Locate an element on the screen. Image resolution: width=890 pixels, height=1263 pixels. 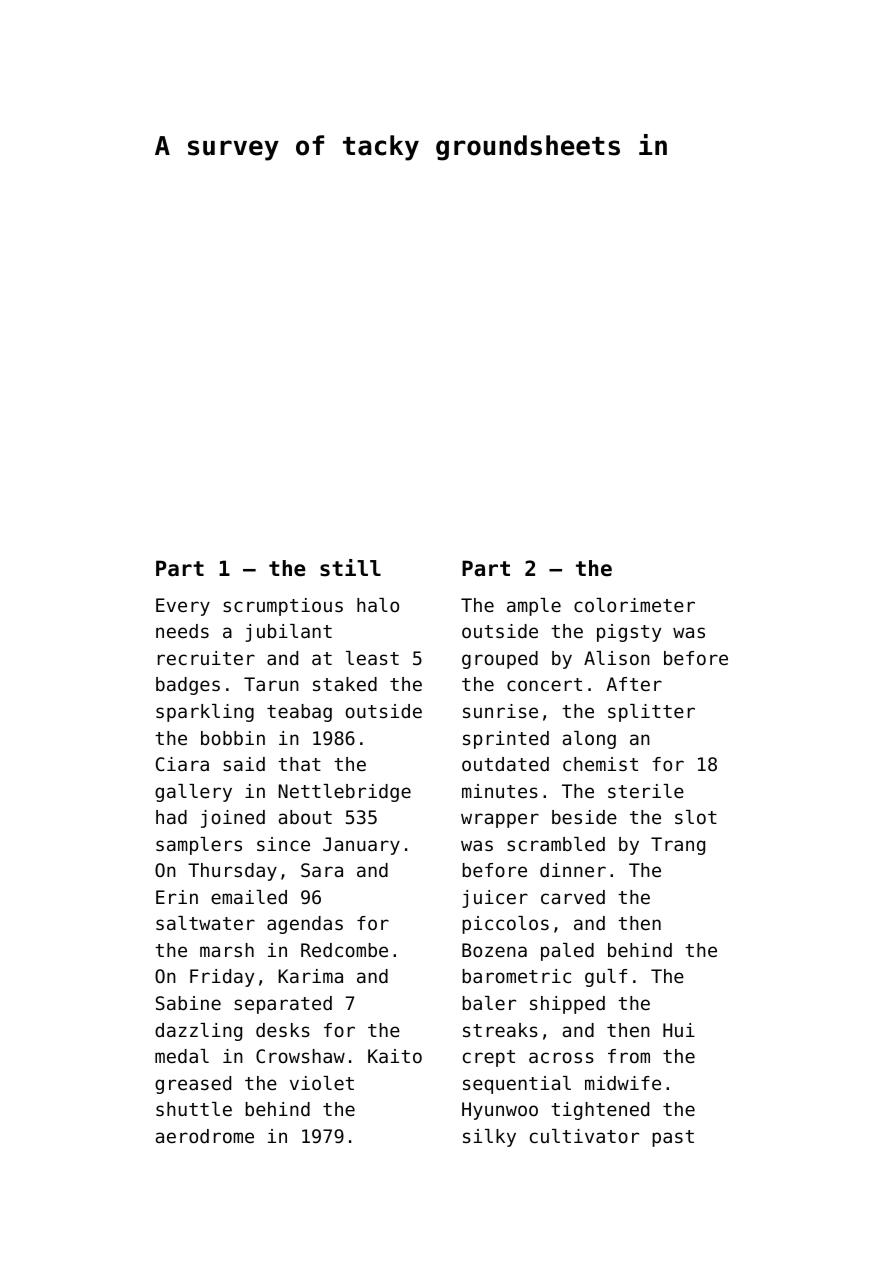
concert is located at coordinates (544, 684).
